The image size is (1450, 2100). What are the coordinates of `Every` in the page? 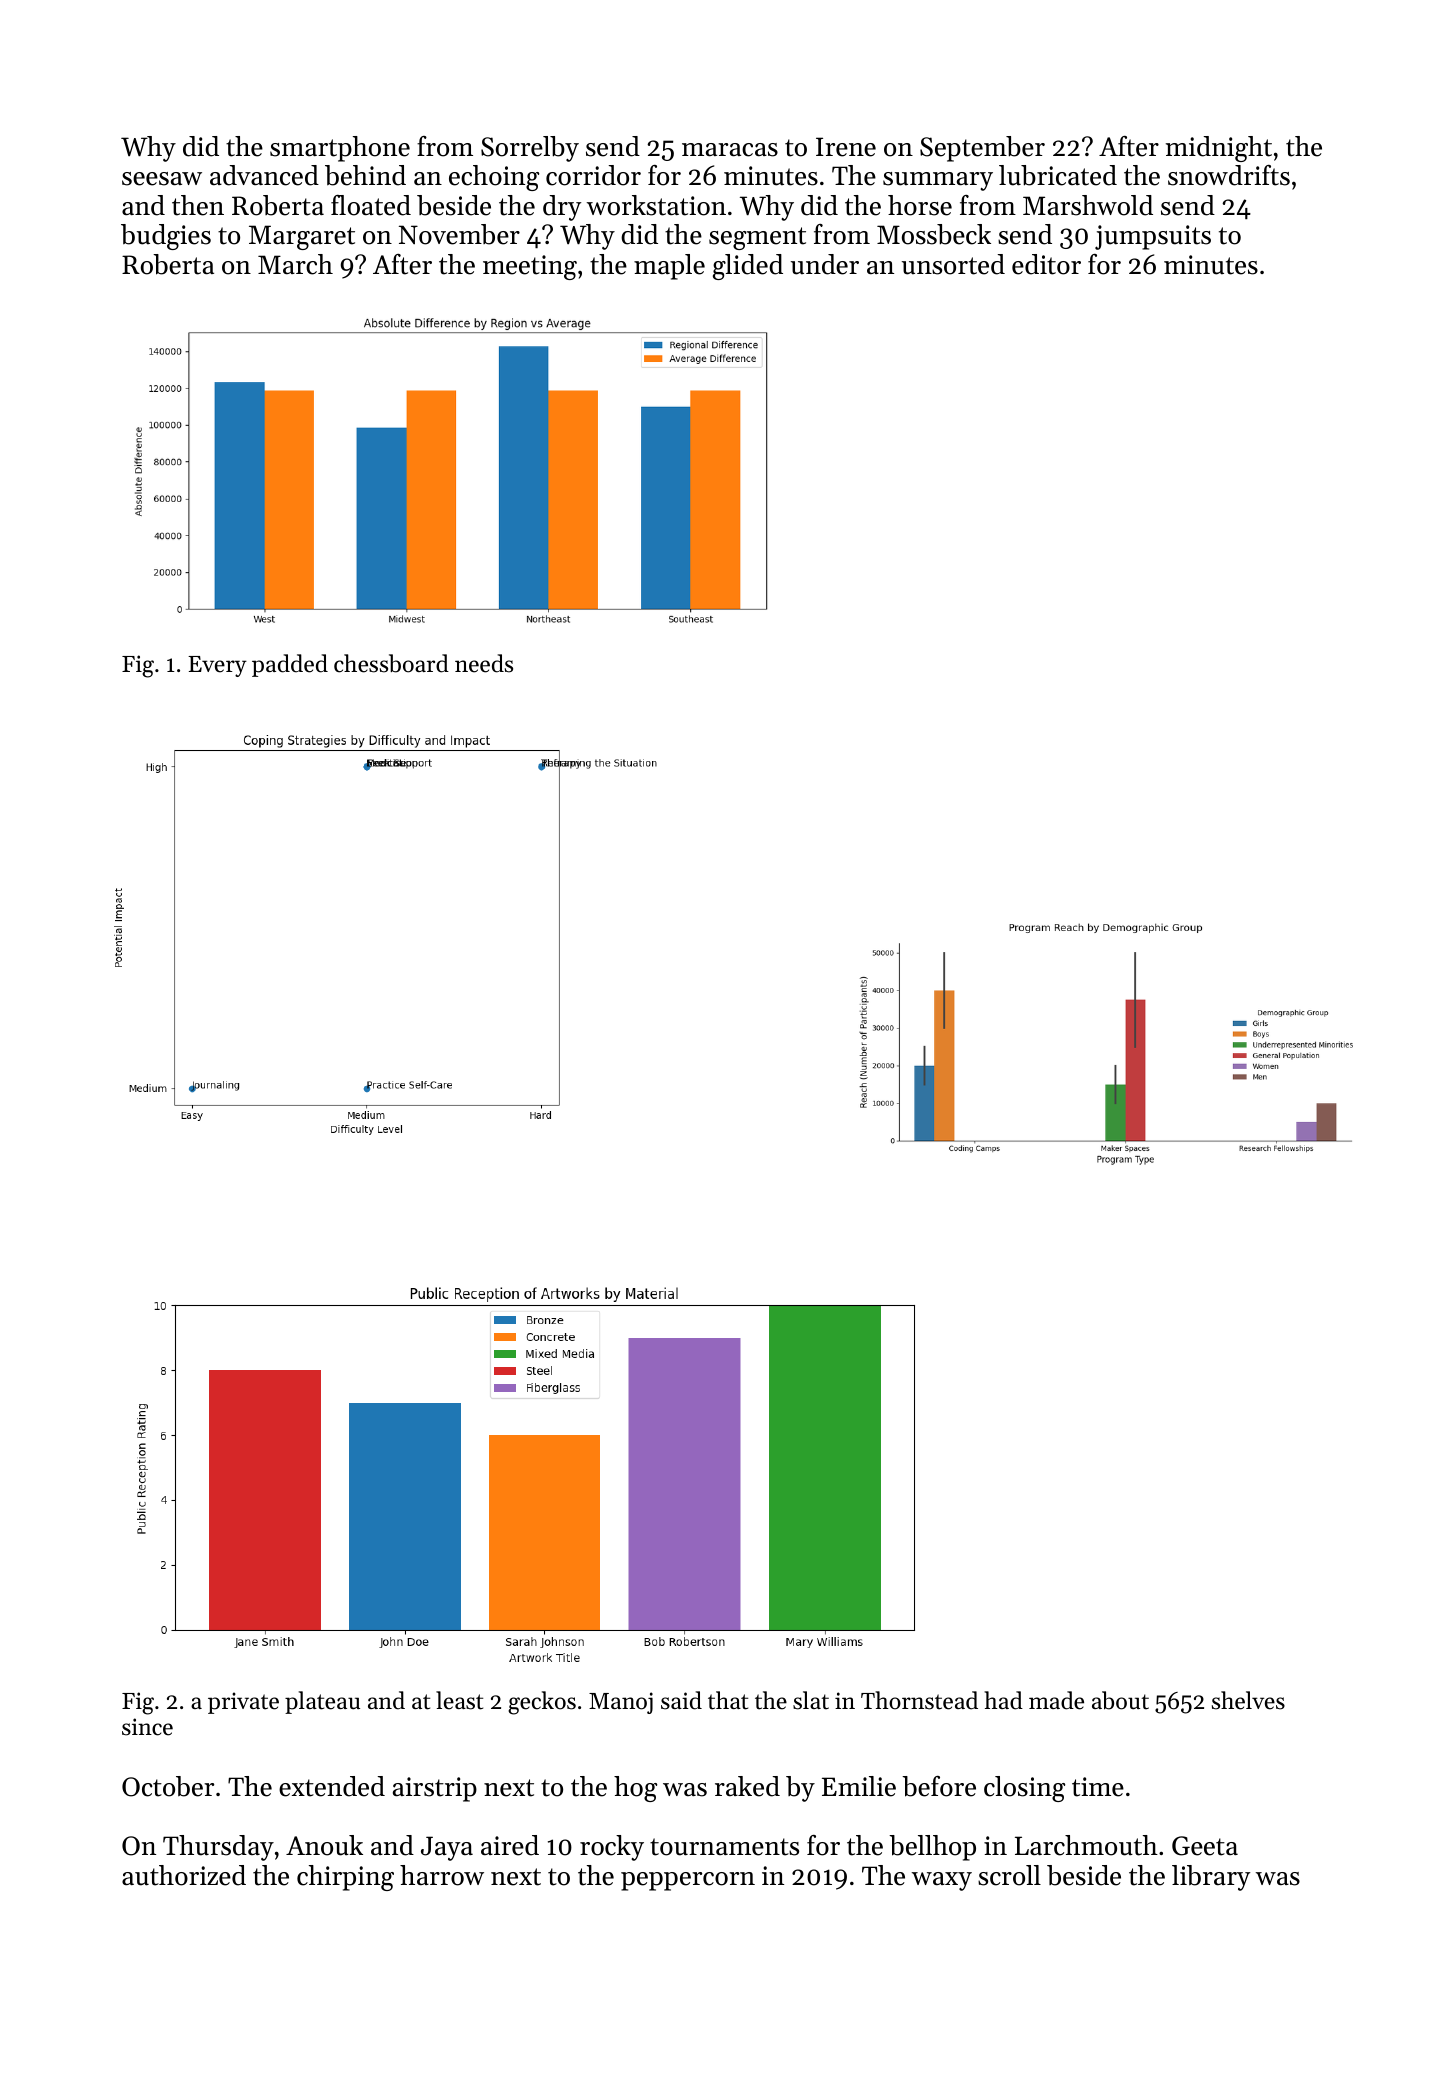 It's located at (217, 666).
